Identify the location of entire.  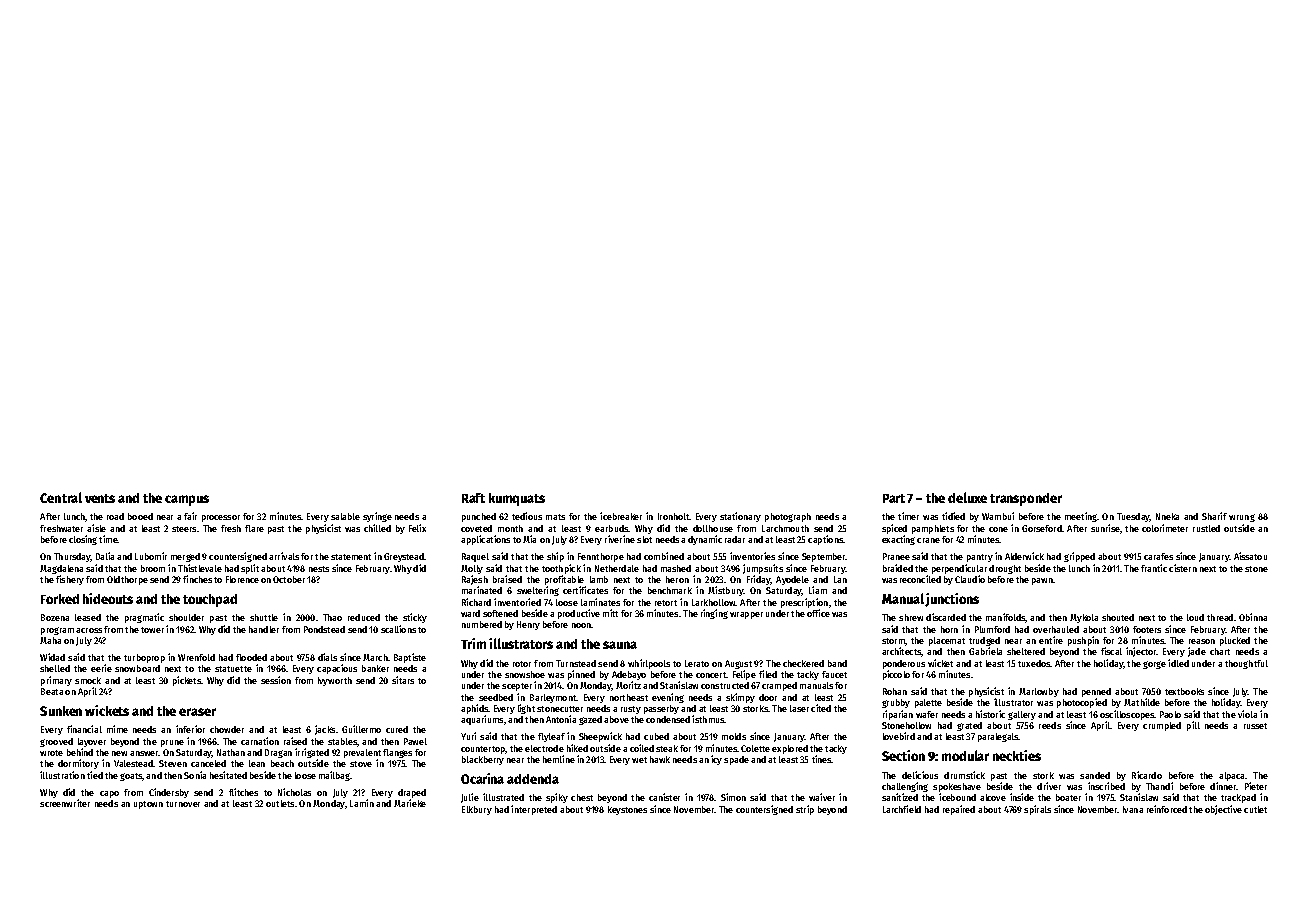
(1051, 640).
